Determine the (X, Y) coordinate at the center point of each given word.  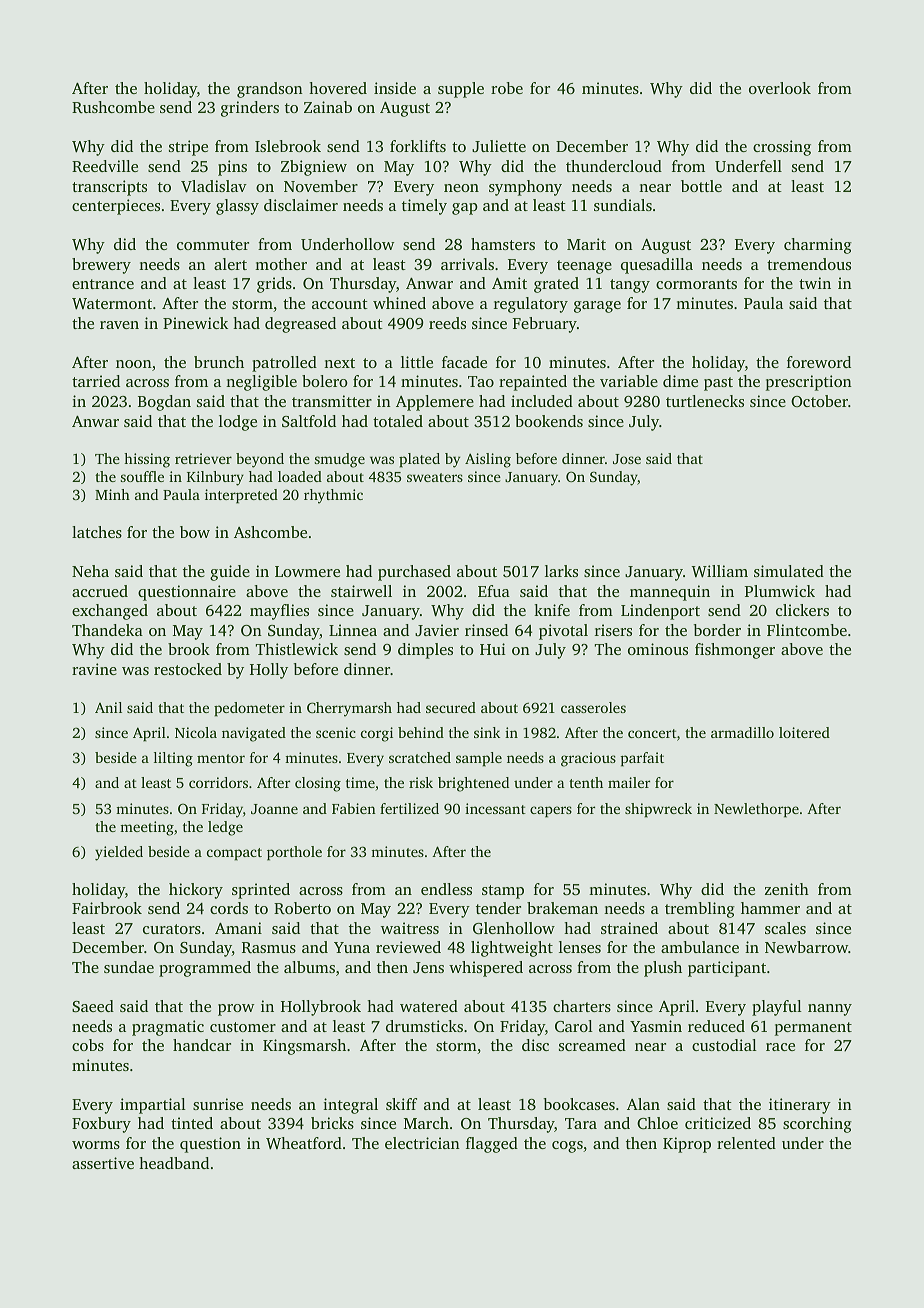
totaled (398, 421)
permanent (813, 1029)
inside (395, 88)
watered (429, 1006)
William (719, 571)
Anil (108, 707)
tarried (96, 381)
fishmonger (735, 651)
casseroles (593, 707)
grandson (270, 90)
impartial (153, 1106)
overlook (780, 88)
